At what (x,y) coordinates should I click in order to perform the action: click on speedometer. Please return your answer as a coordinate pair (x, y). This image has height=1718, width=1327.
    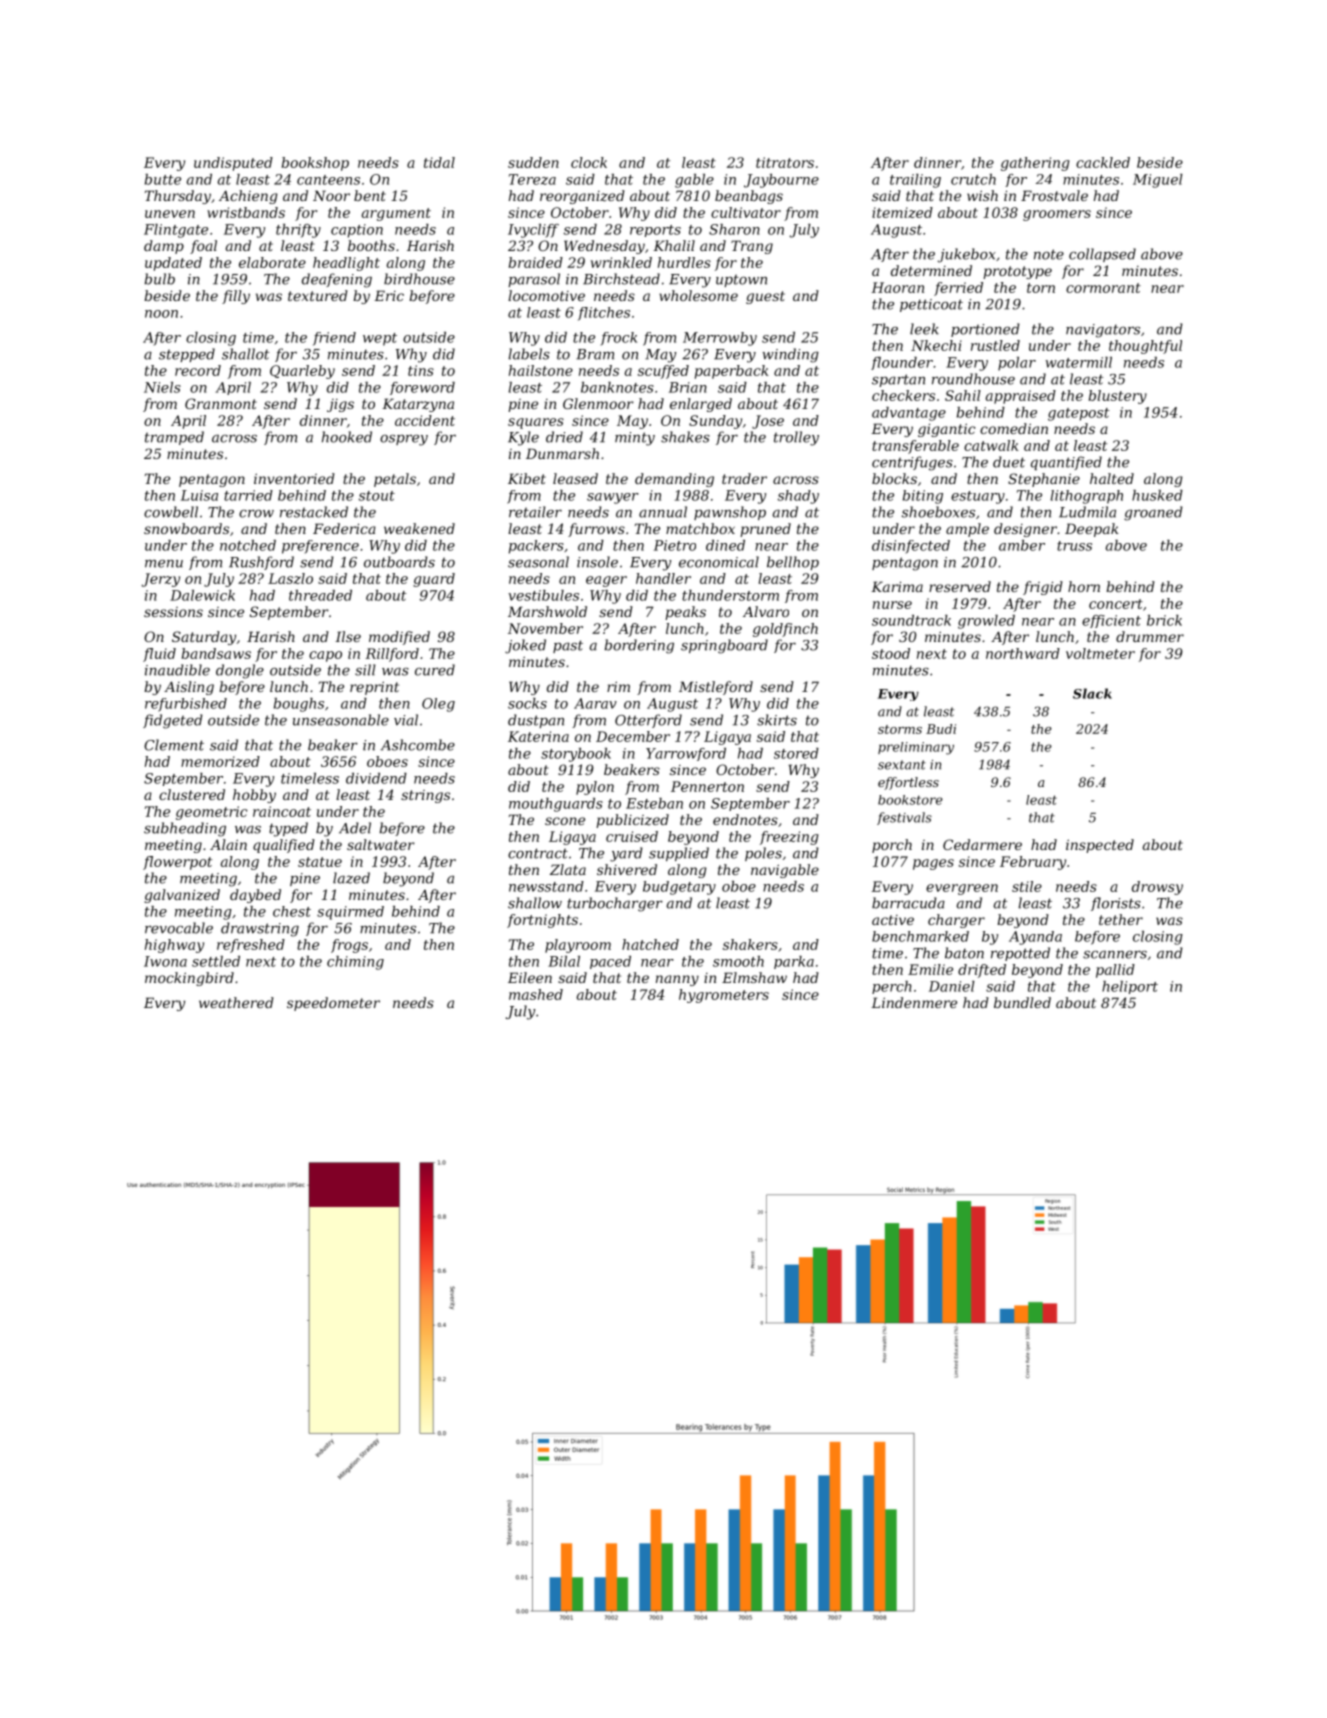
    Looking at the image, I should click on (333, 1004).
